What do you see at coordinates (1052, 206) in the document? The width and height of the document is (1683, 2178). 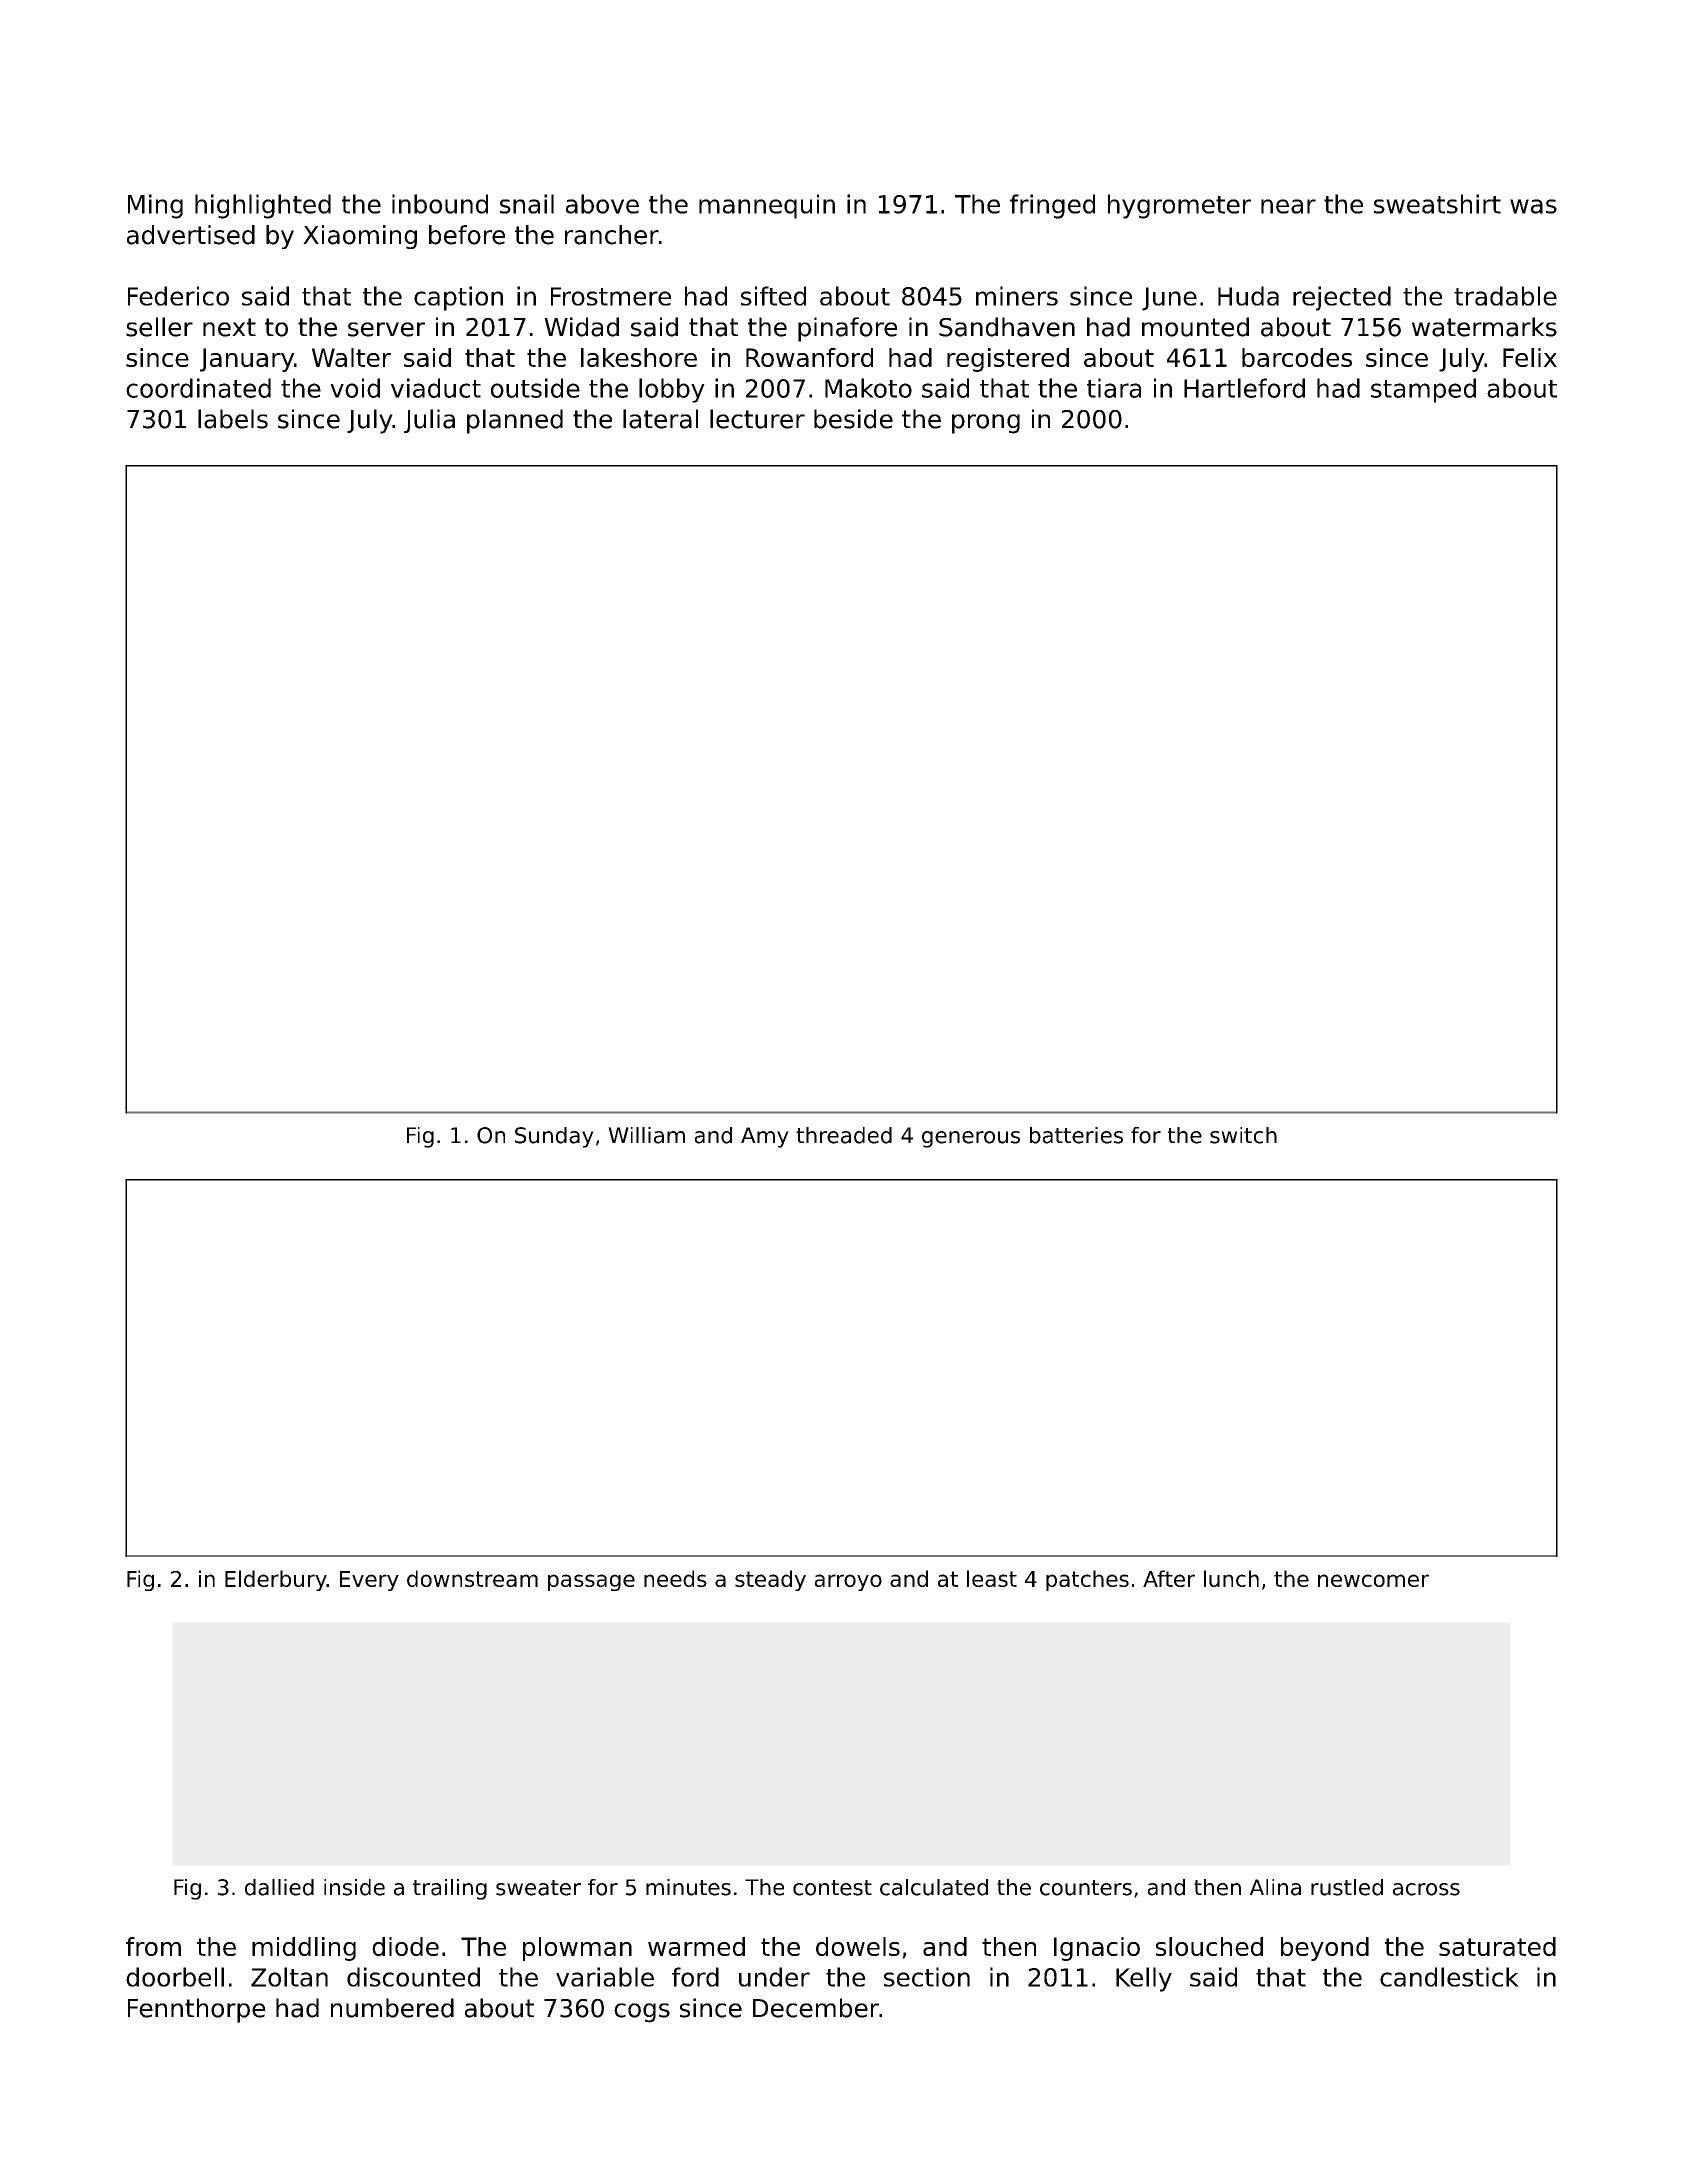 I see `fringed` at bounding box center [1052, 206].
